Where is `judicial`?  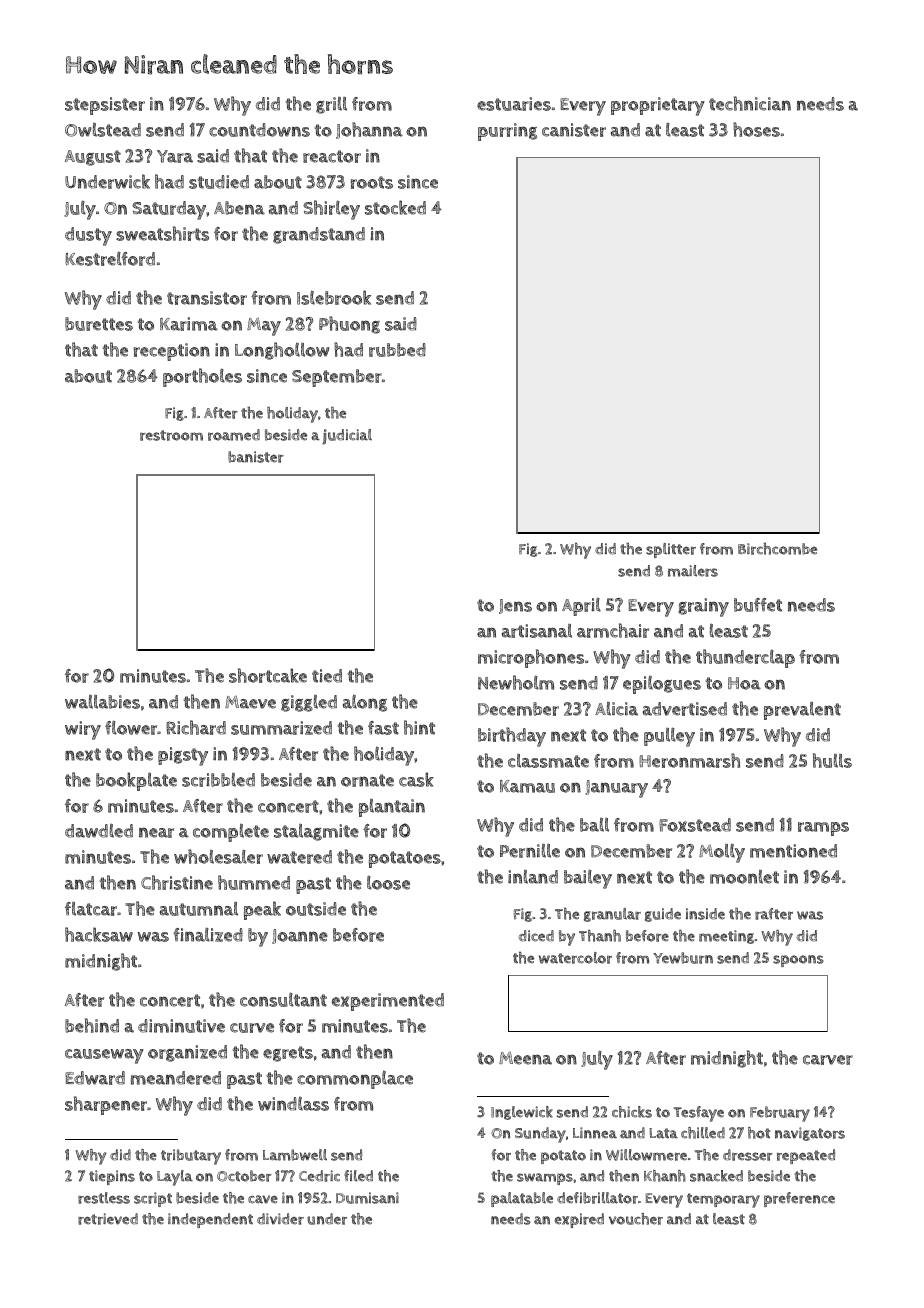
judicial is located at coordinates (347, 437).
